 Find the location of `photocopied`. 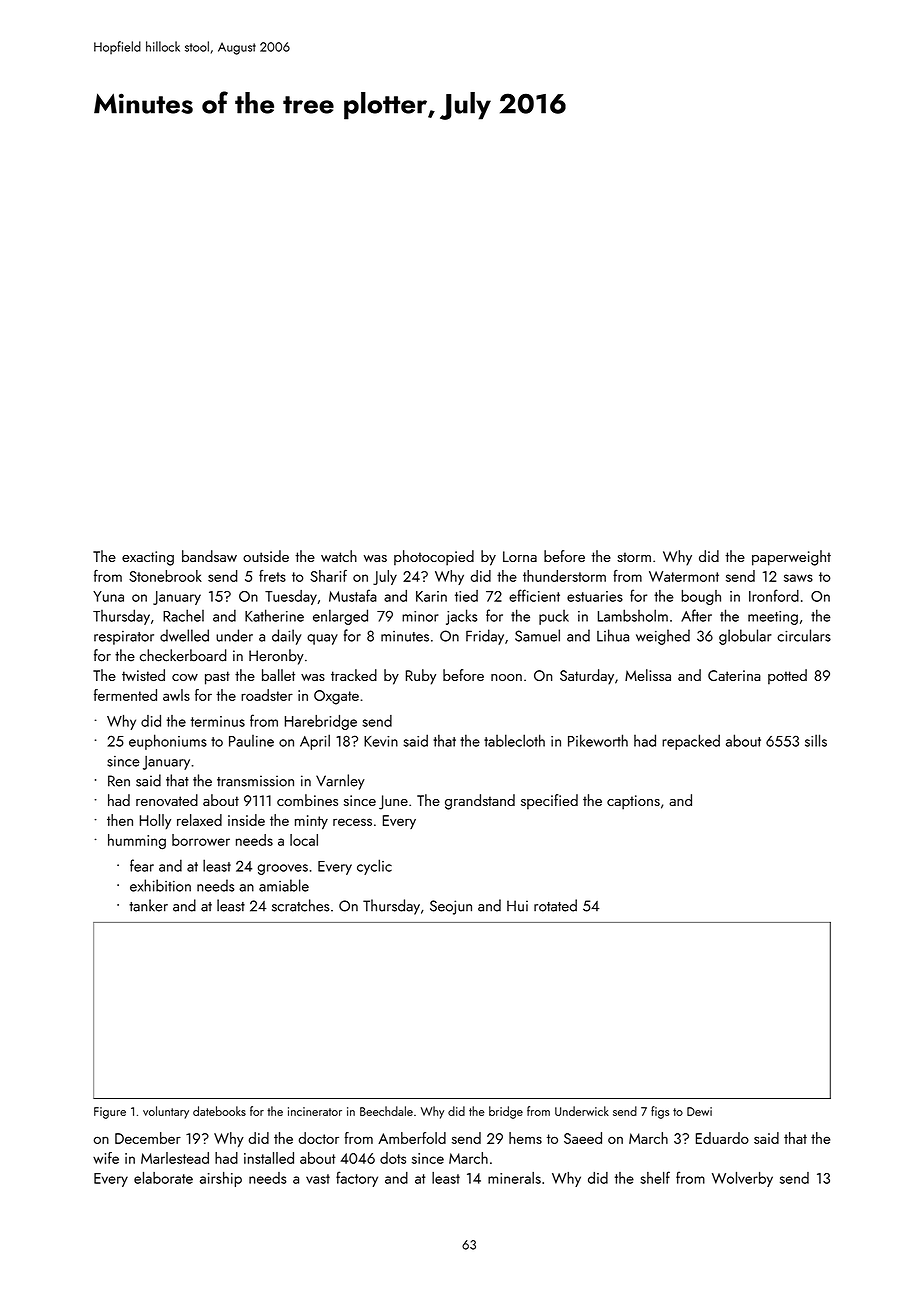

photocopied is located at coordinates (434, 558).
